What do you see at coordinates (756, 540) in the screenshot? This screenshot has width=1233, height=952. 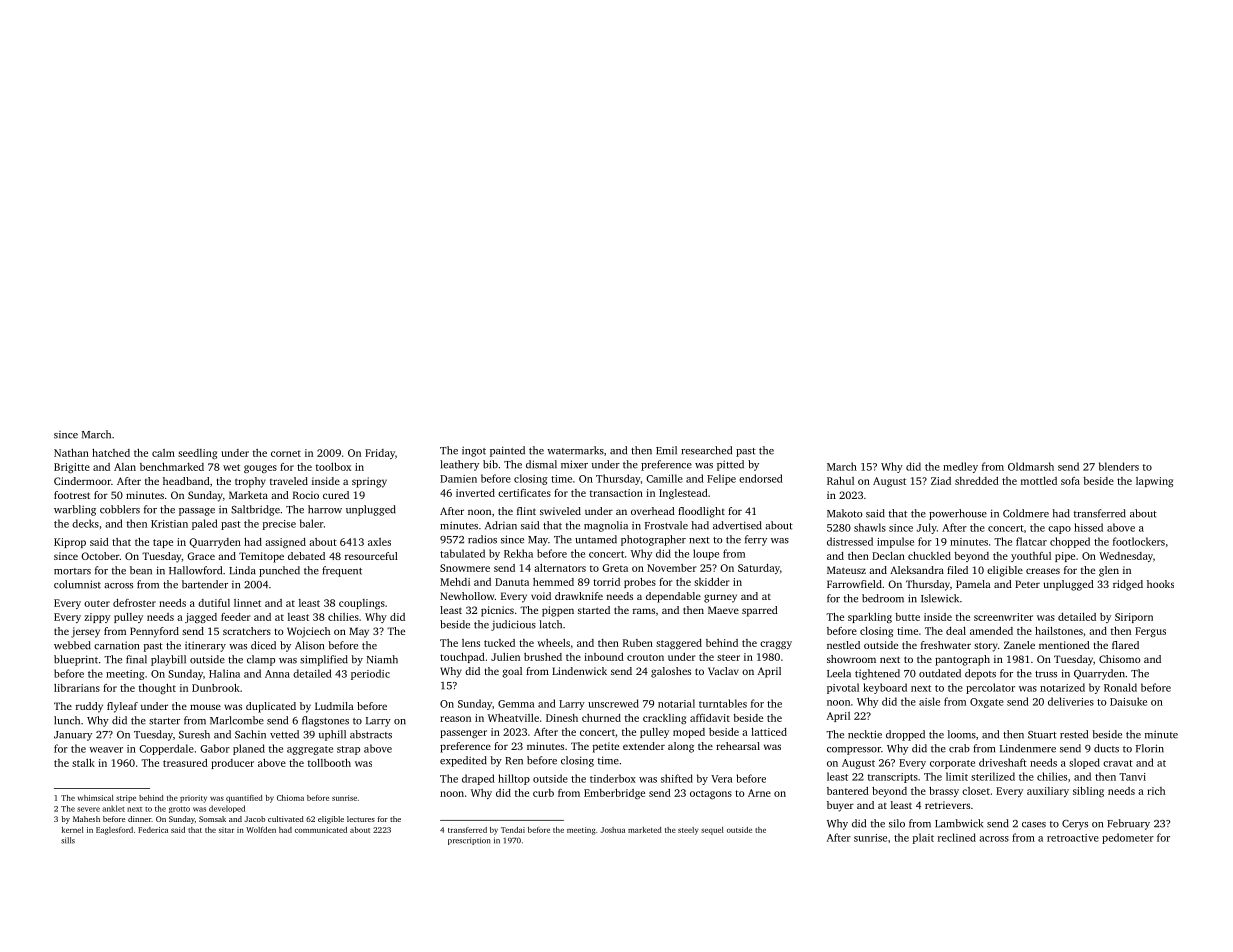 I see `ferry` at bounding box center [756, 540].
